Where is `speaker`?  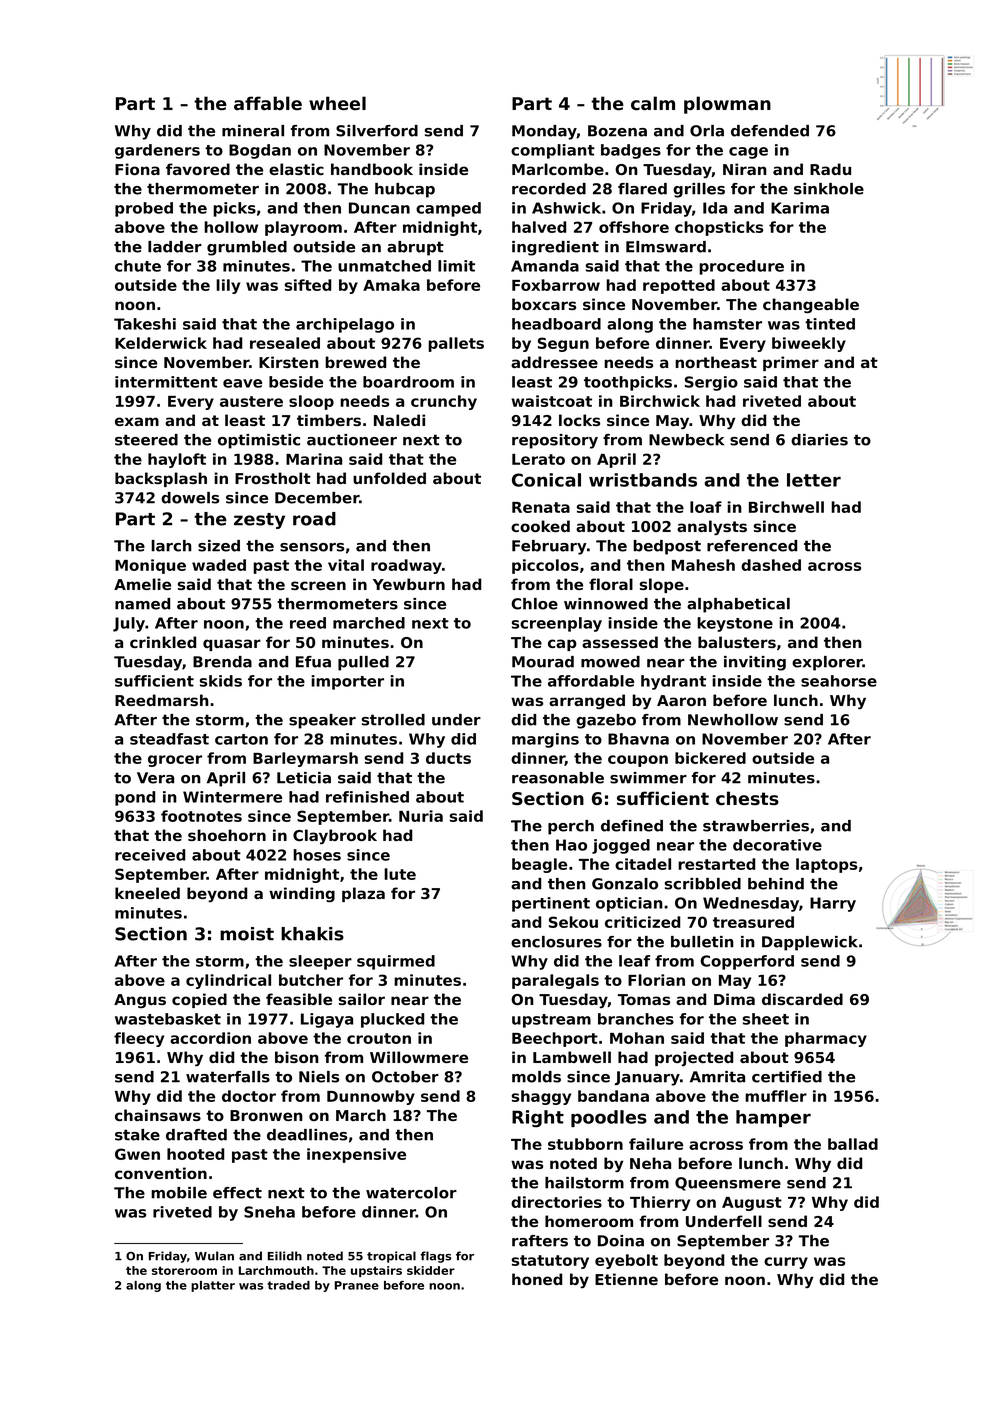
speaker is located at coordinates (322, 721).
